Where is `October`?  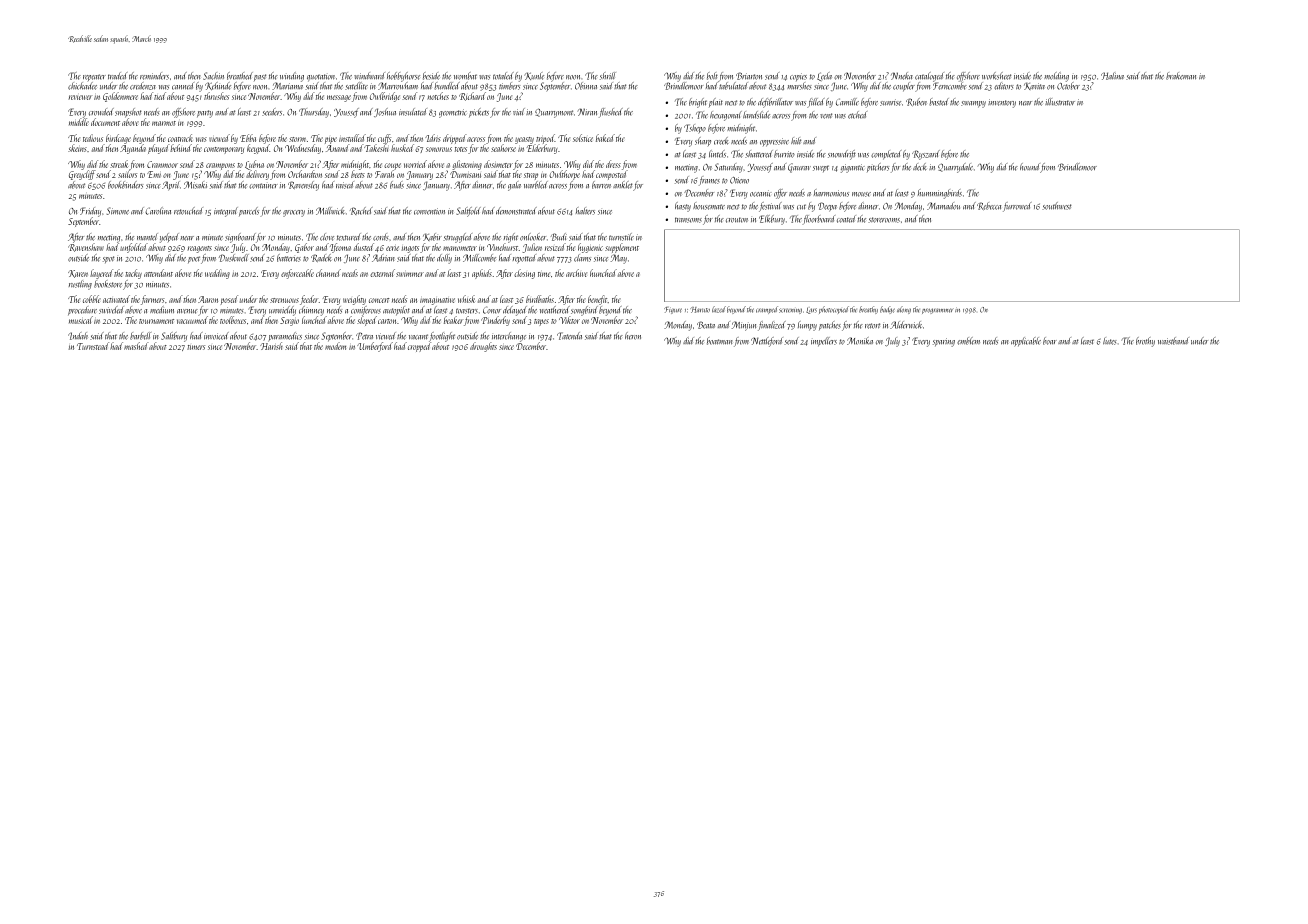
October is located at coordinates (1068, 86).
